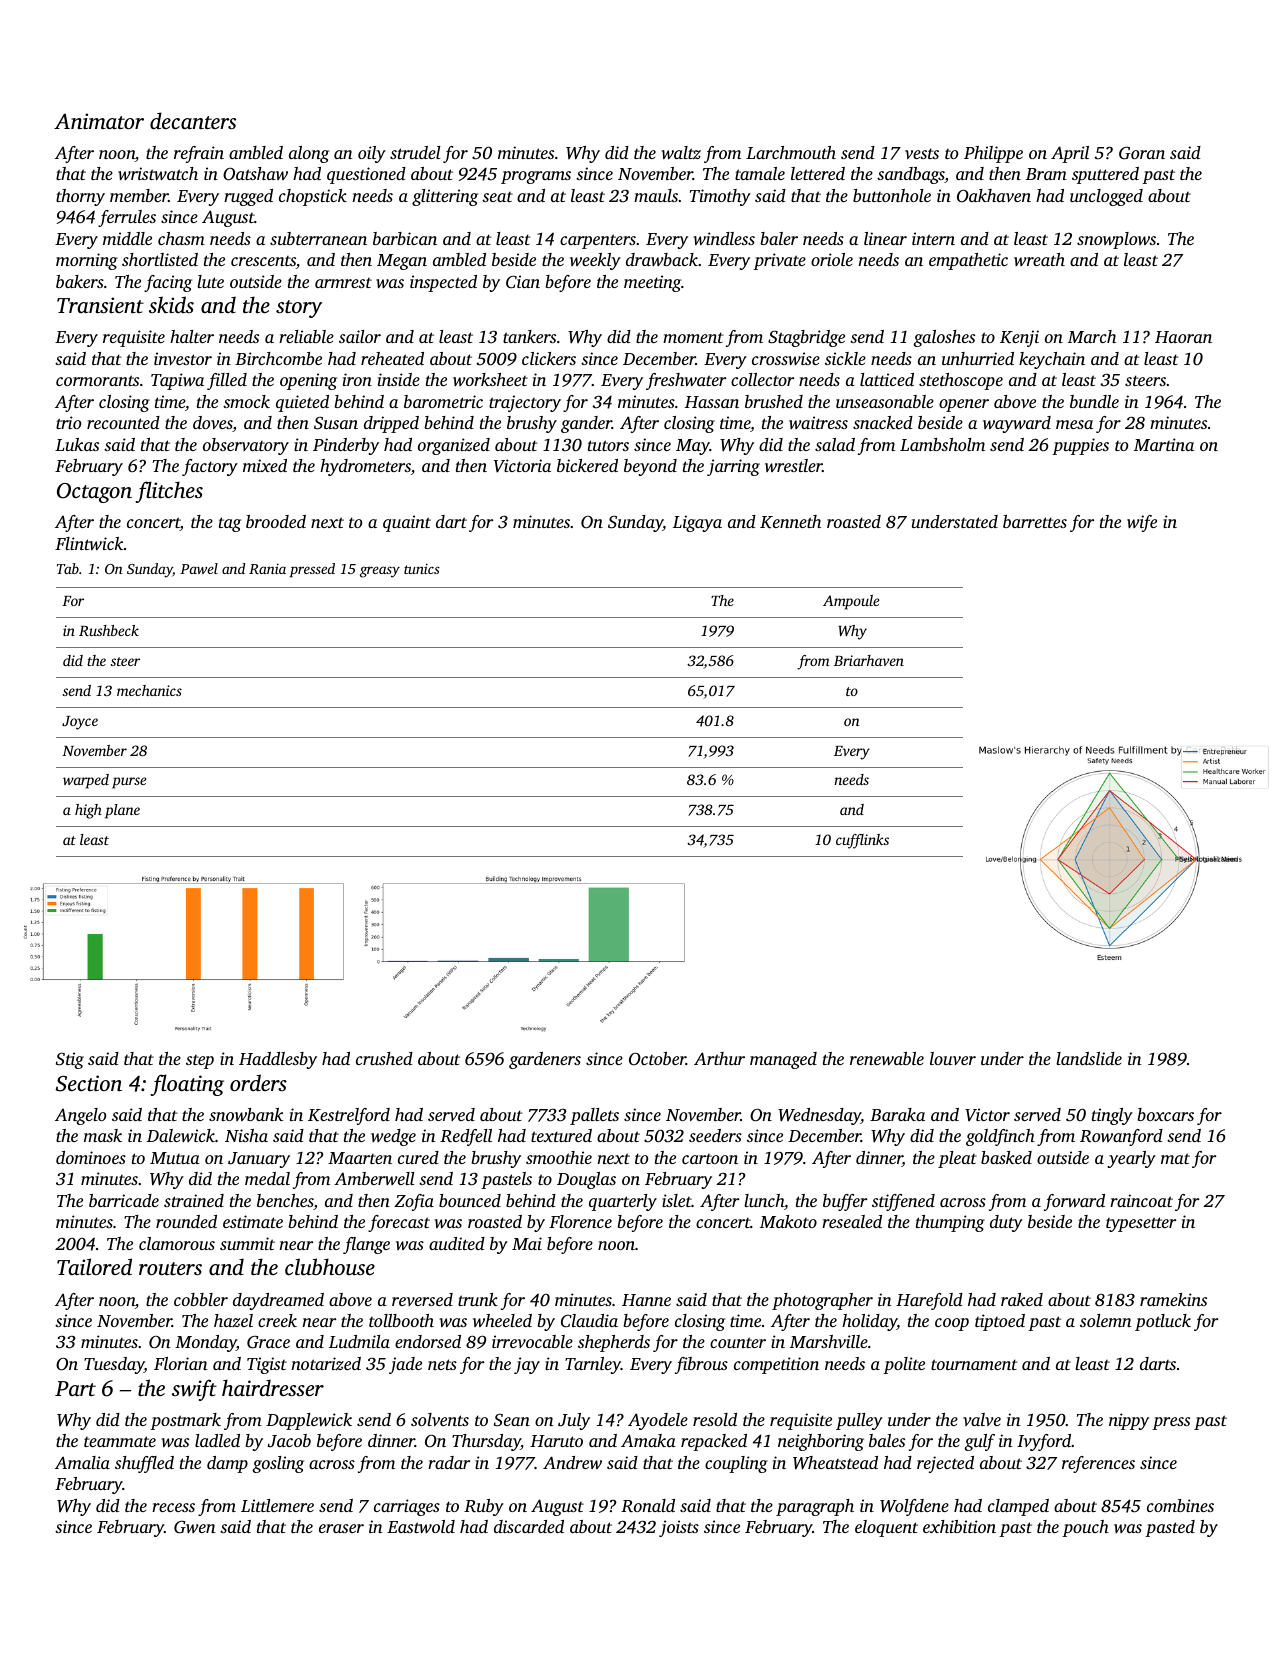  What do you see at coordinates (903, 1202) in the document?
I see `stiffened` at bounding box center [903, 1202].
